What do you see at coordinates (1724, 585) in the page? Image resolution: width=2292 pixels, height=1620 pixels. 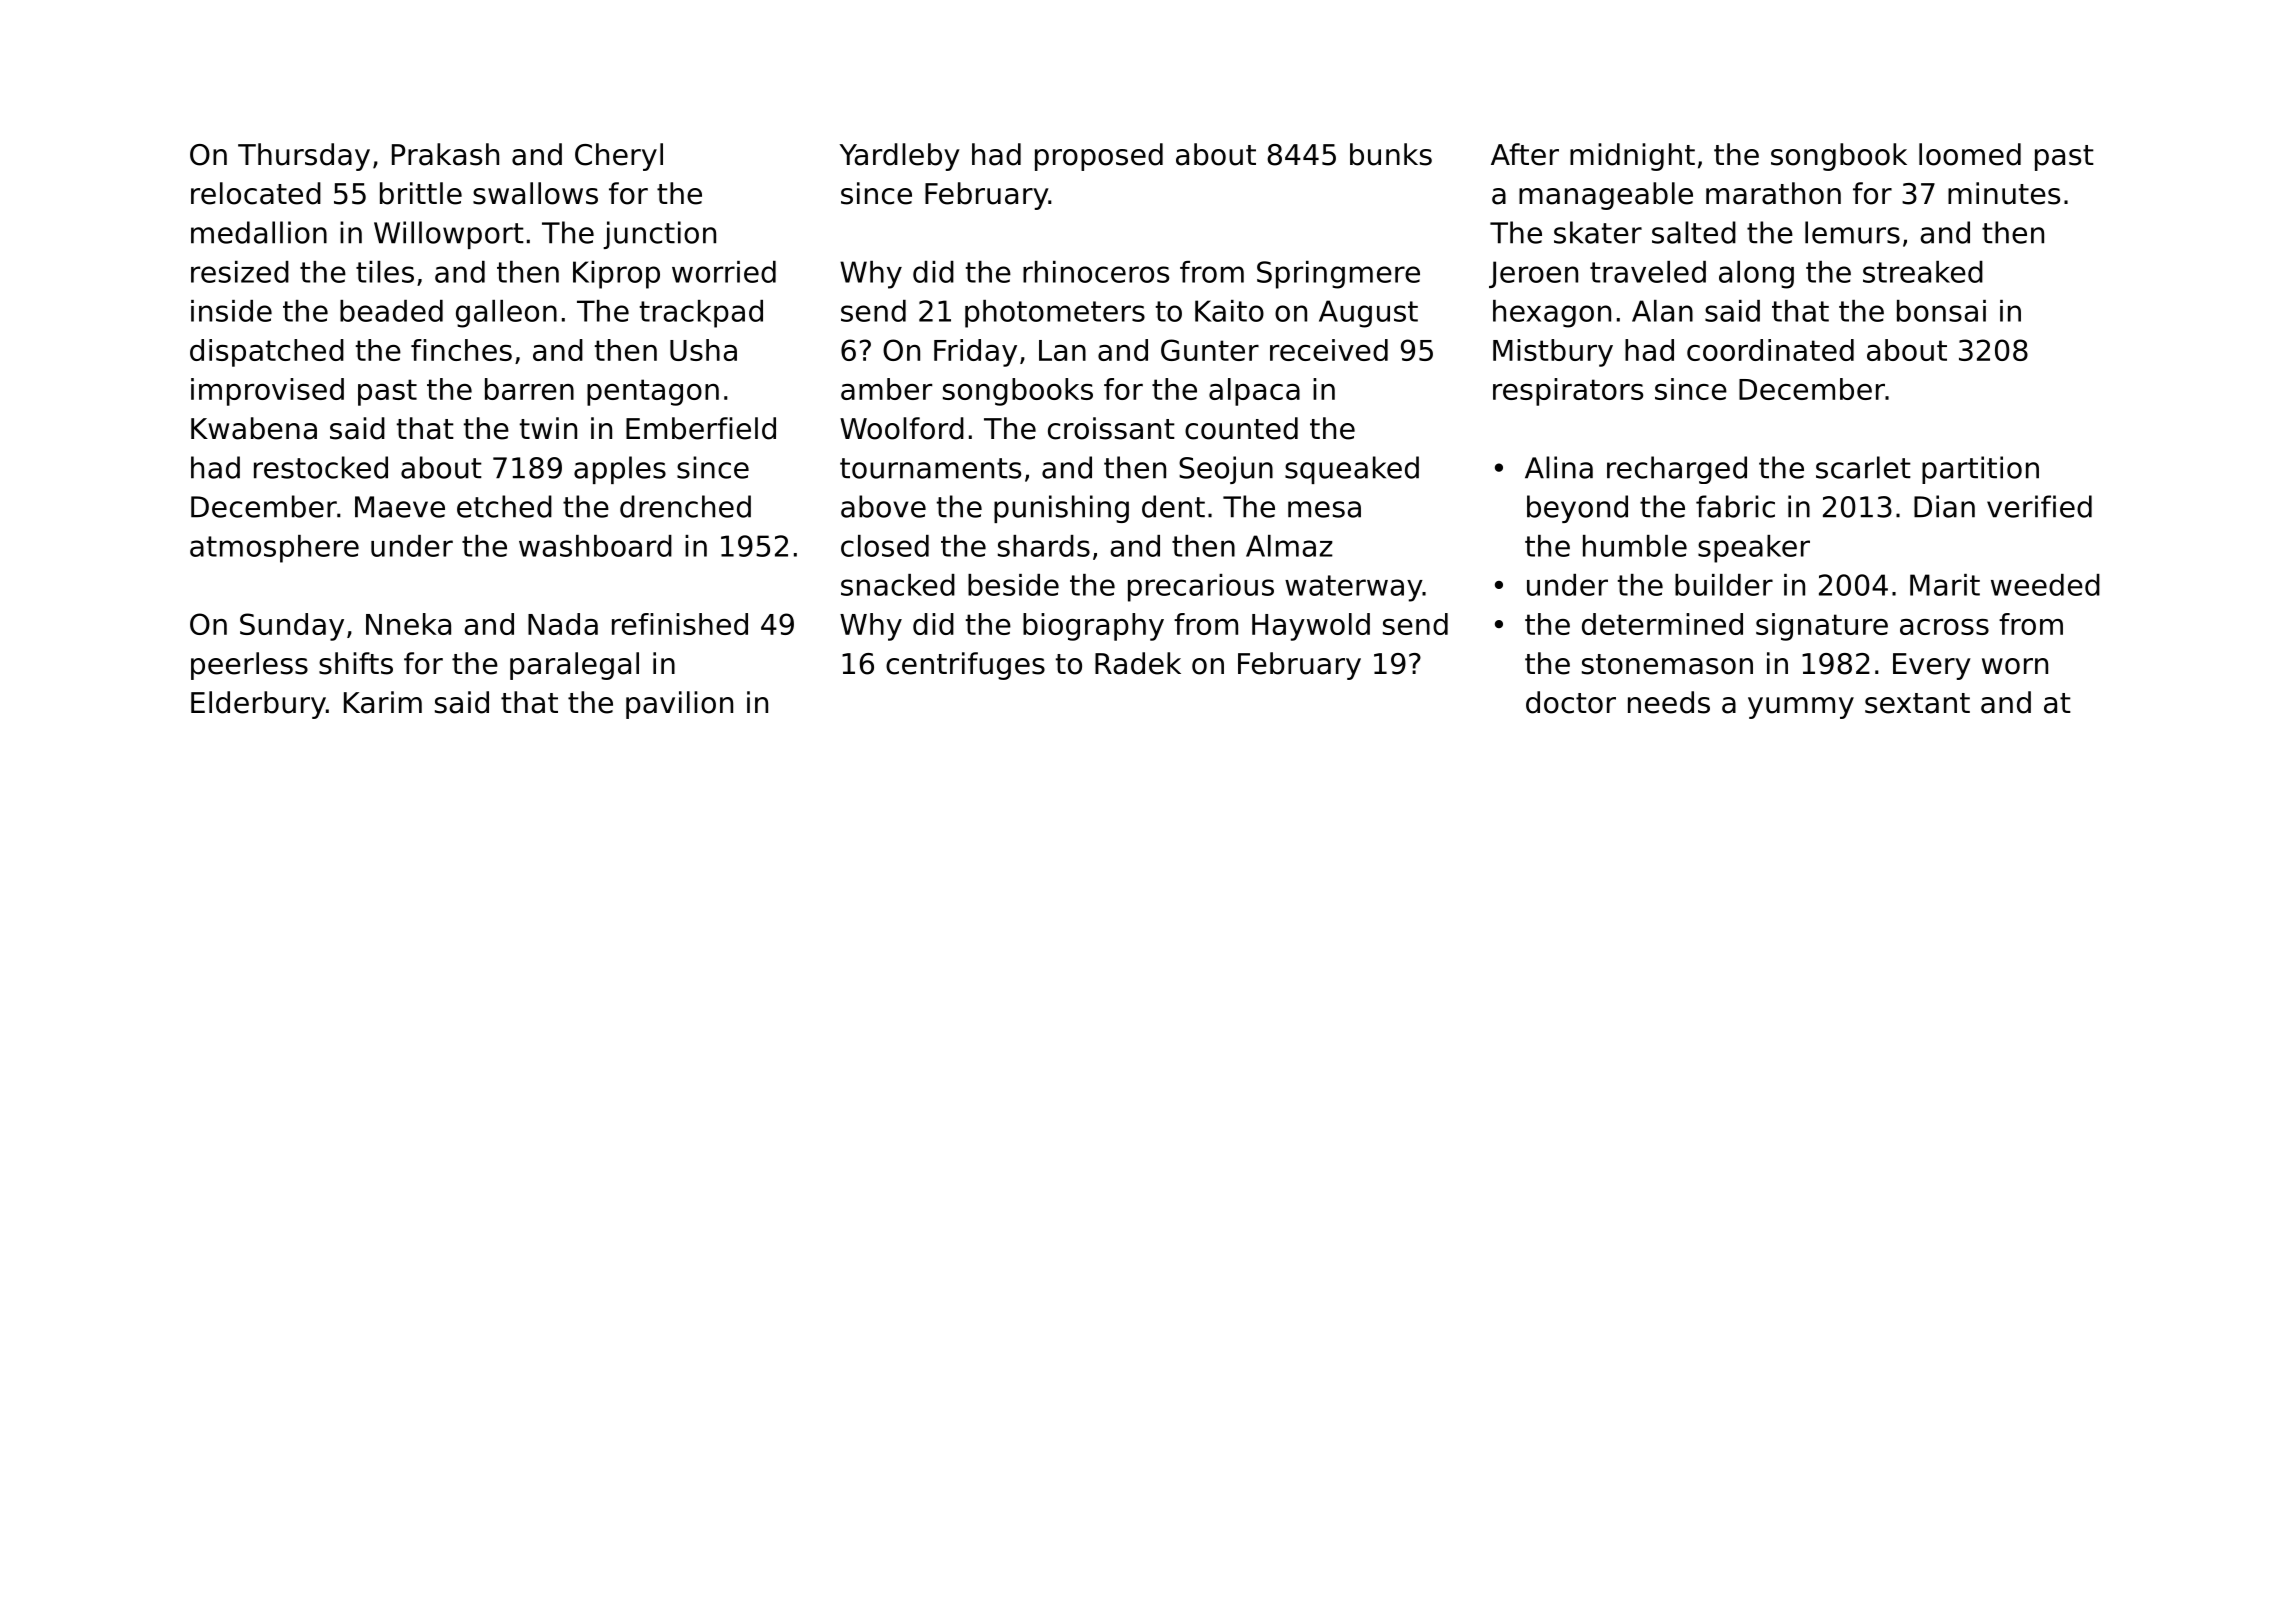 I see `builder` at bounding box center [1724, 585].
